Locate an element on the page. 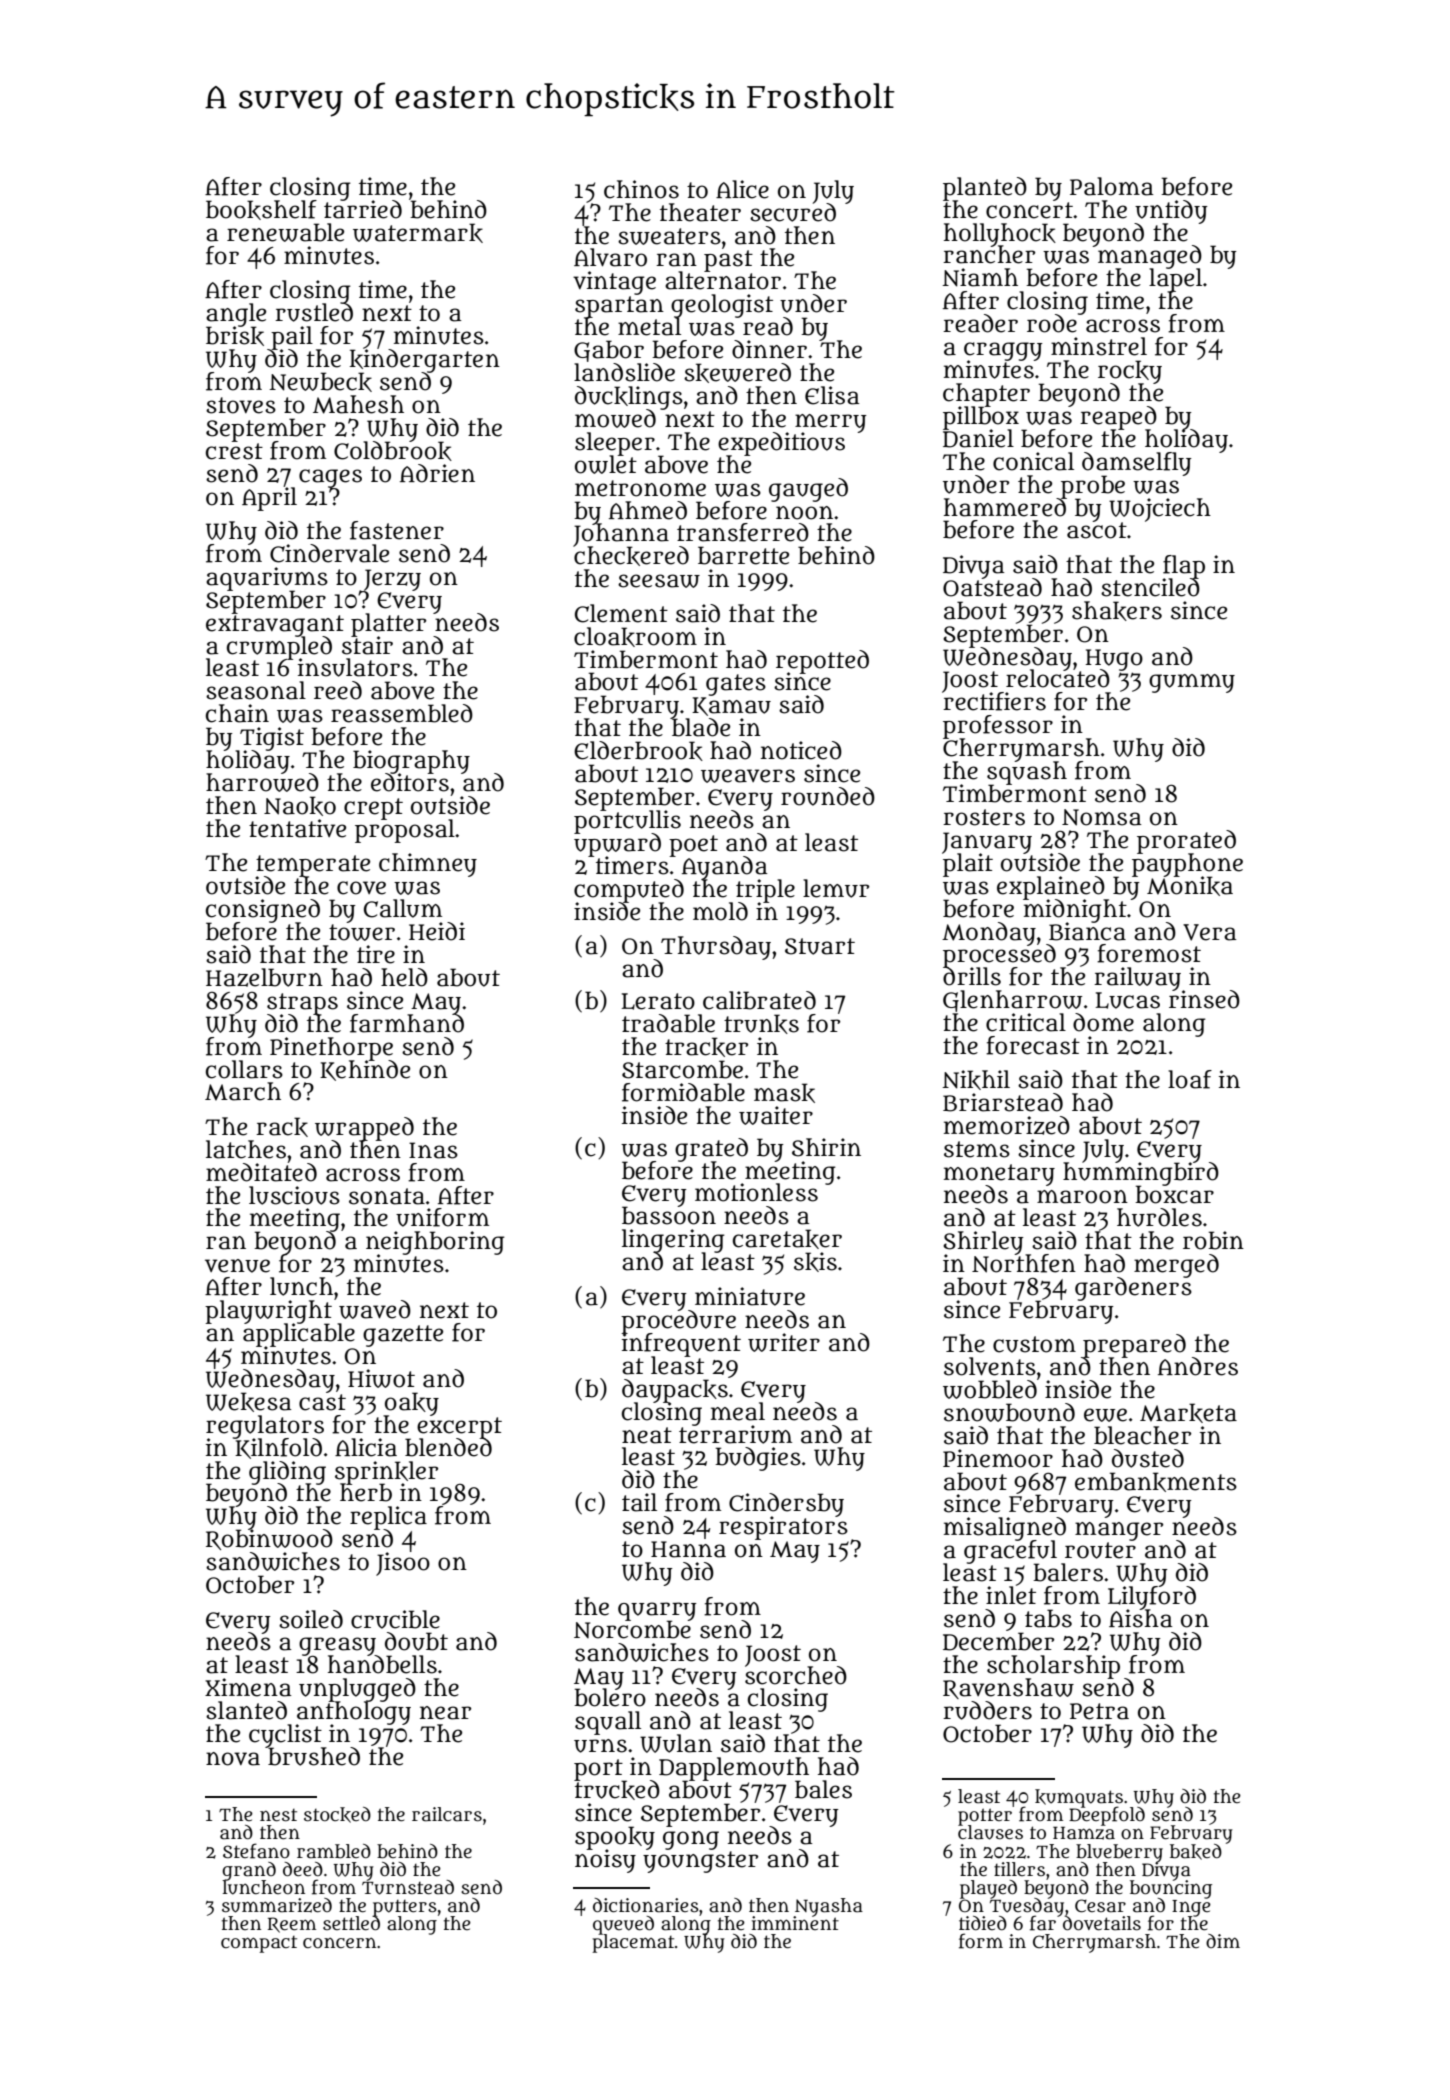  Norcombe is located at coordinates (632, 1630).
